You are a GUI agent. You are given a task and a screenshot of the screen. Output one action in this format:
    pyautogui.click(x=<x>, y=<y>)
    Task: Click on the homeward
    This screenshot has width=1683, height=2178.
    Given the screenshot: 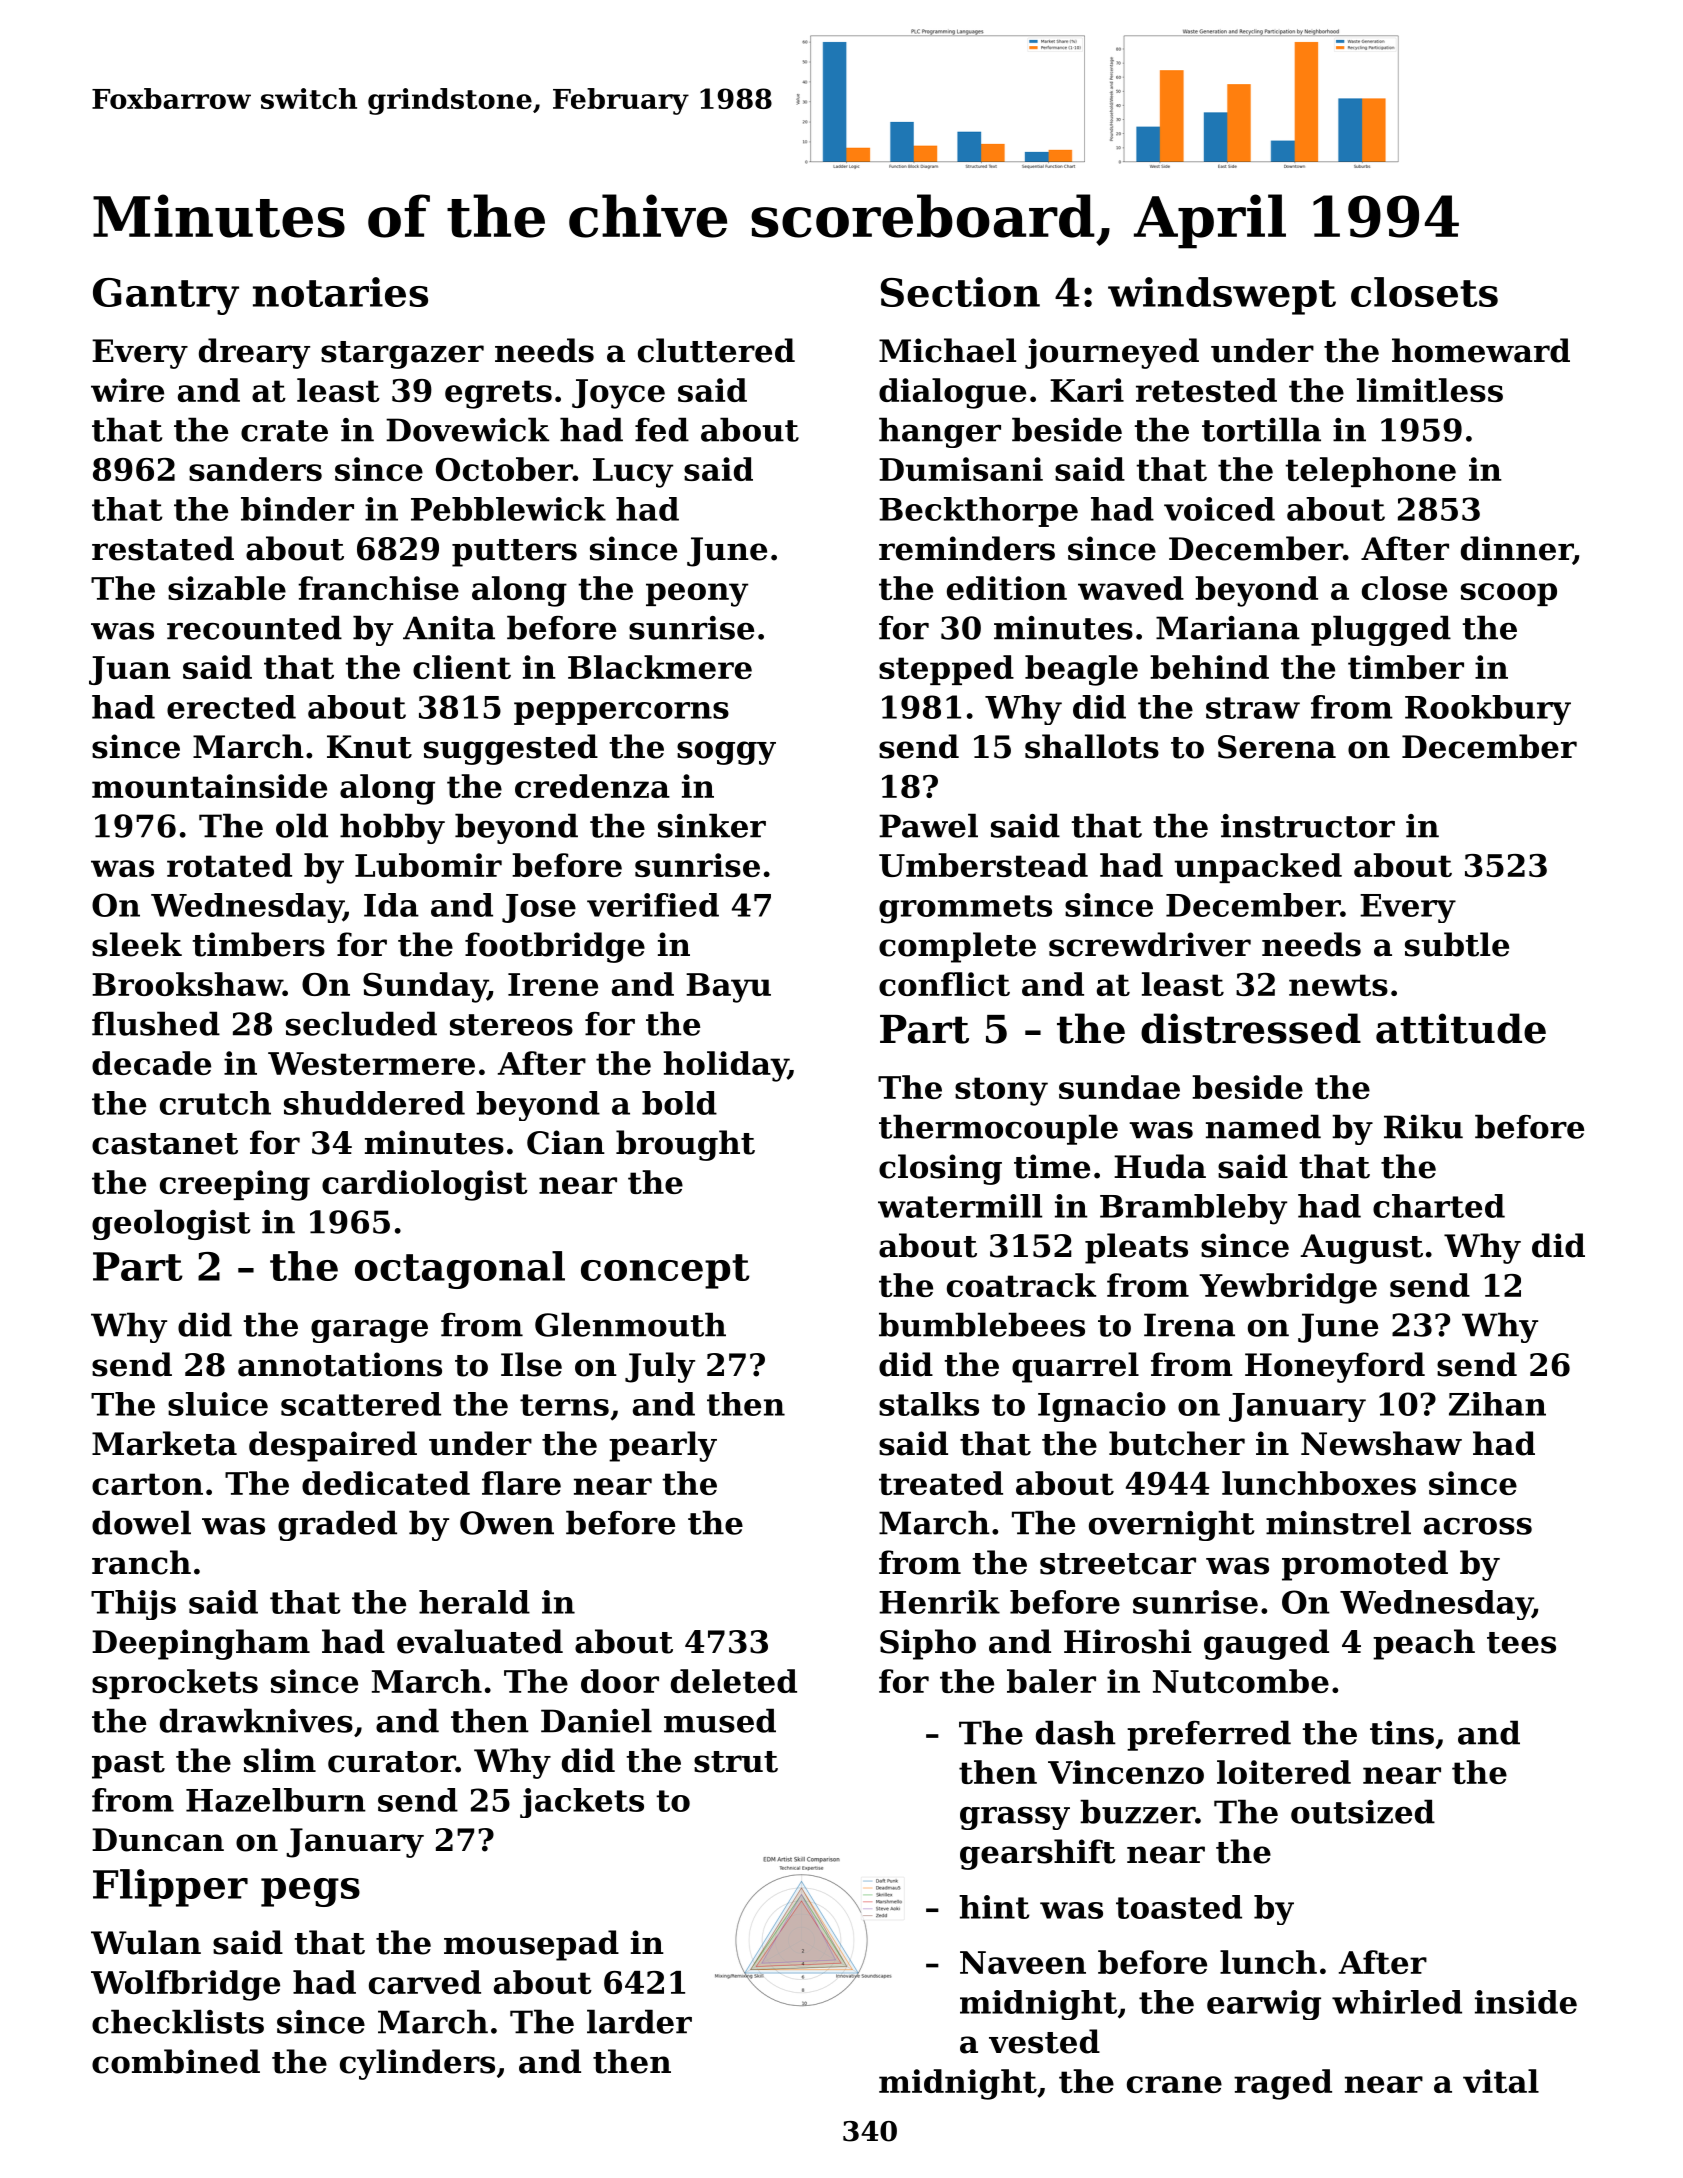 What is the action you would take?
    pyautogui.click(x=1481, y=350)
